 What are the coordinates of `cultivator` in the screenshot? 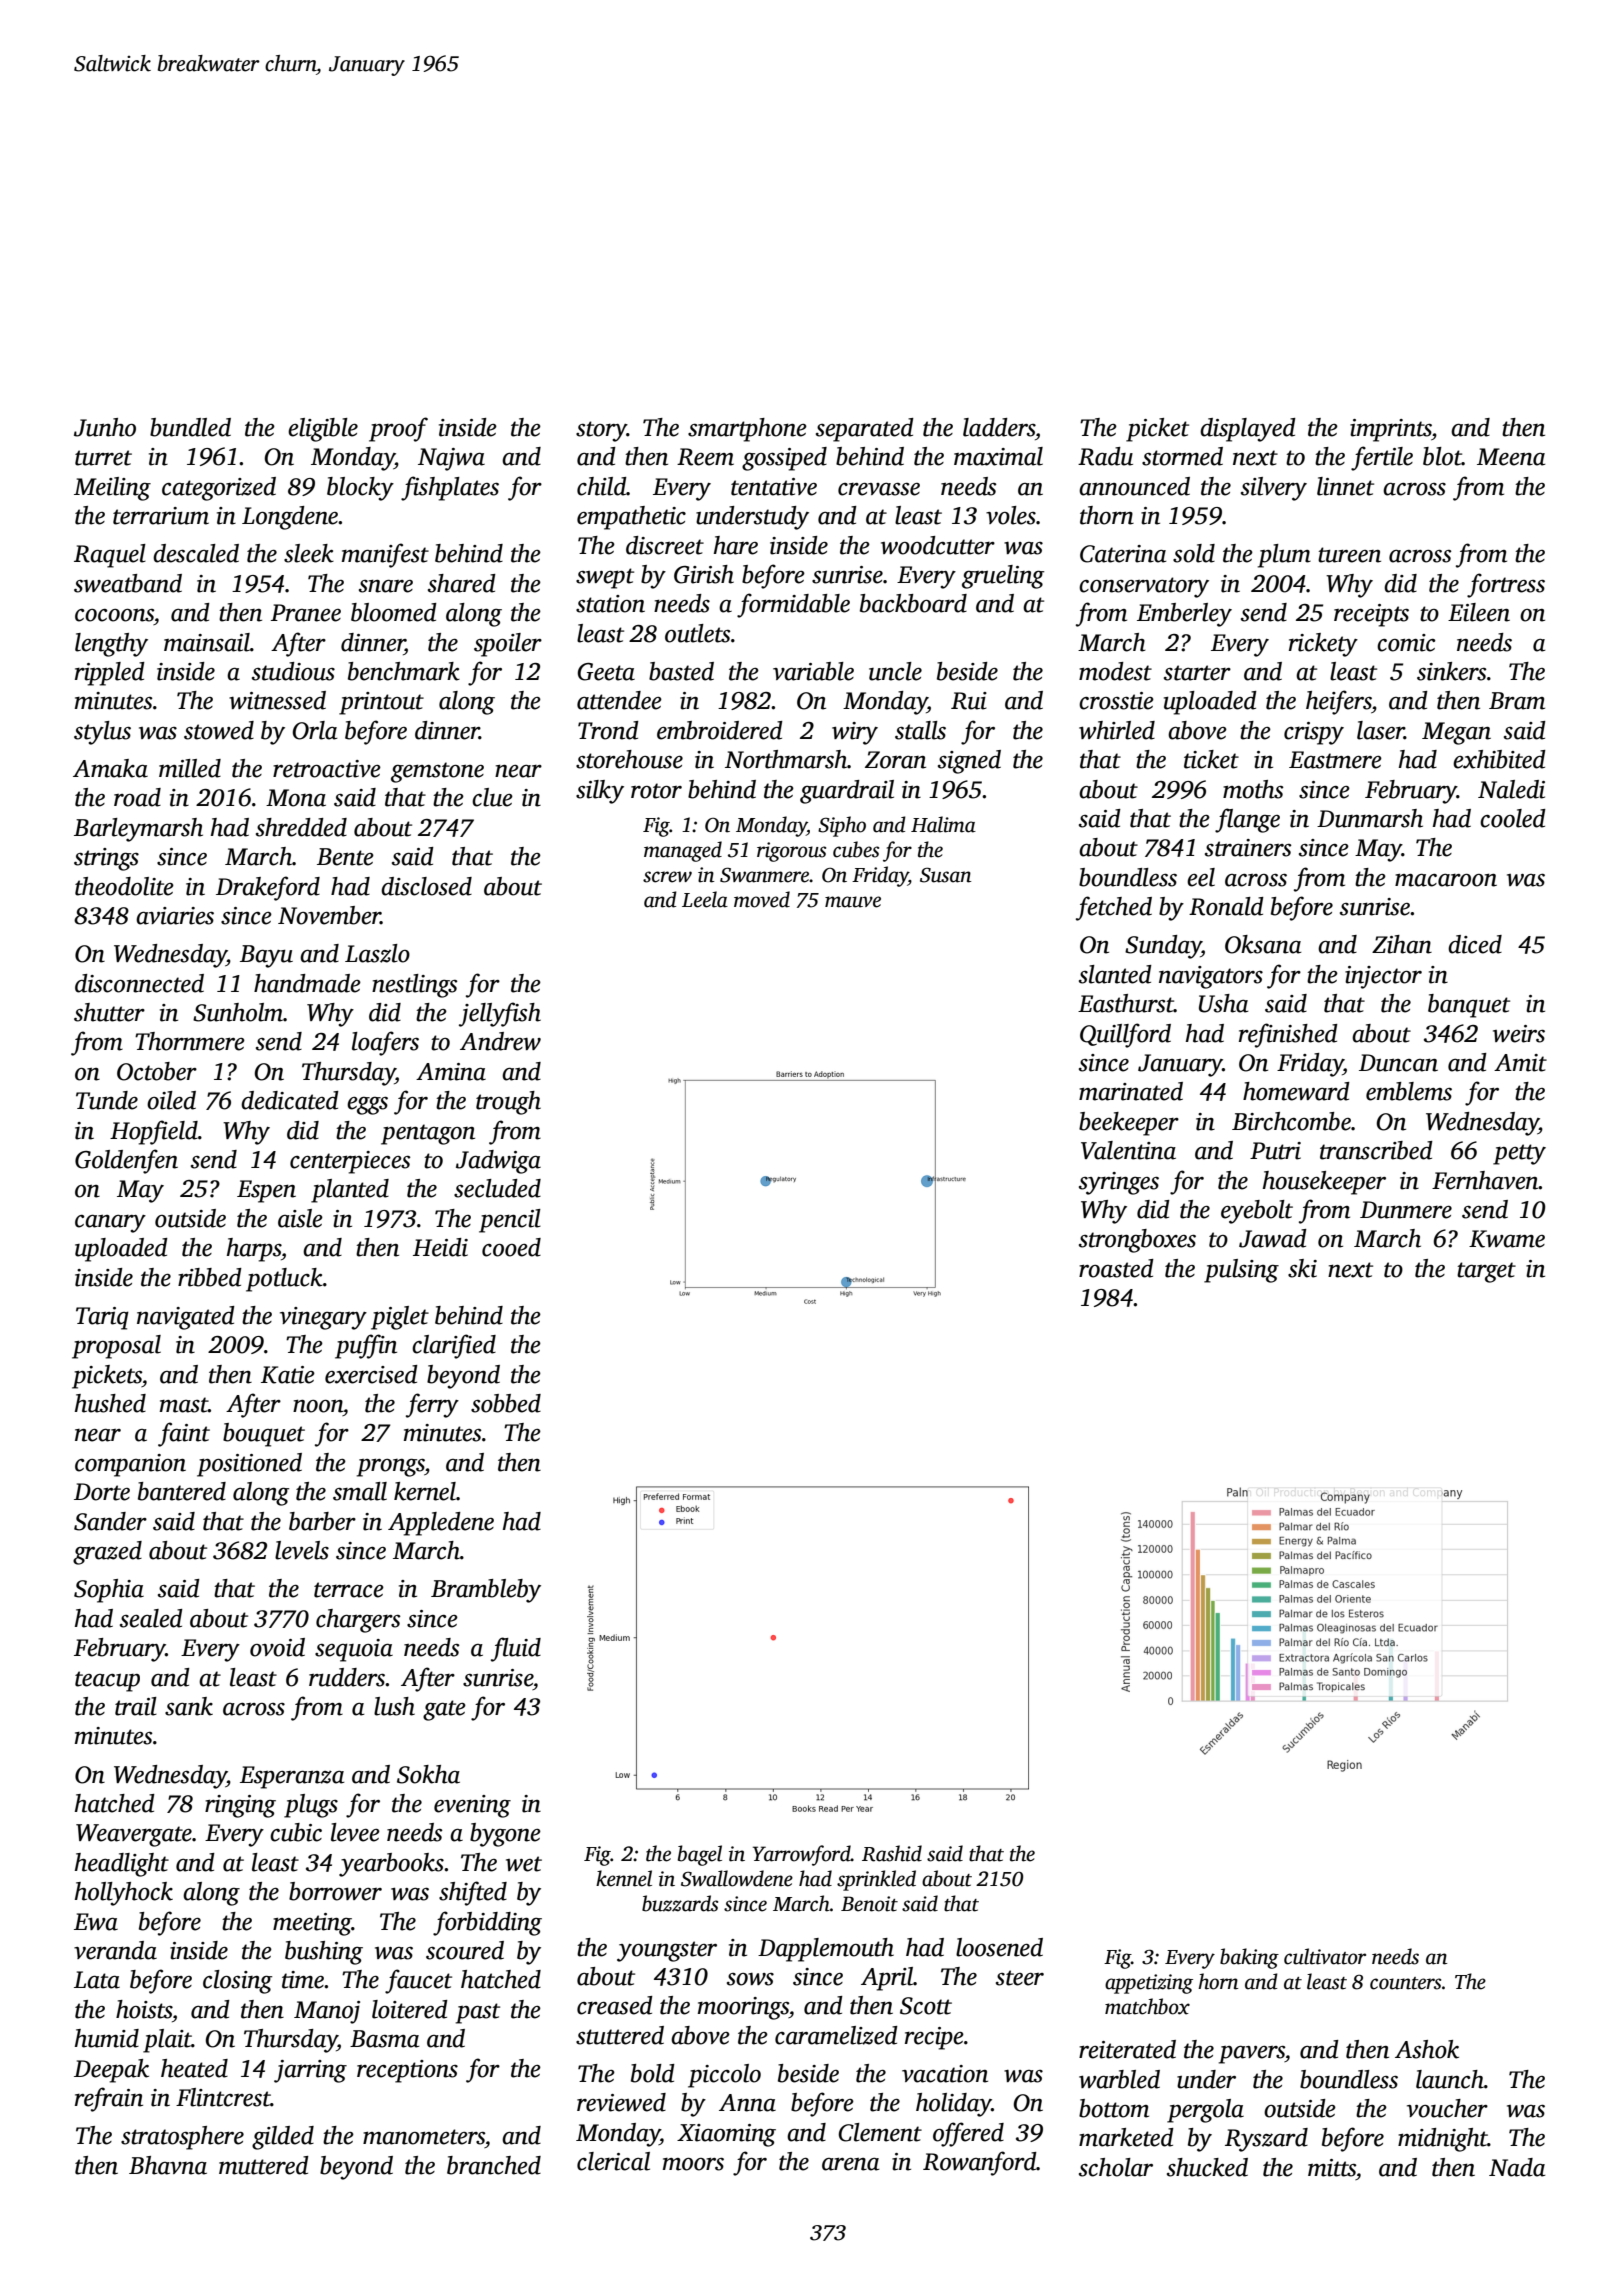 It's located at (1325, 1956).
